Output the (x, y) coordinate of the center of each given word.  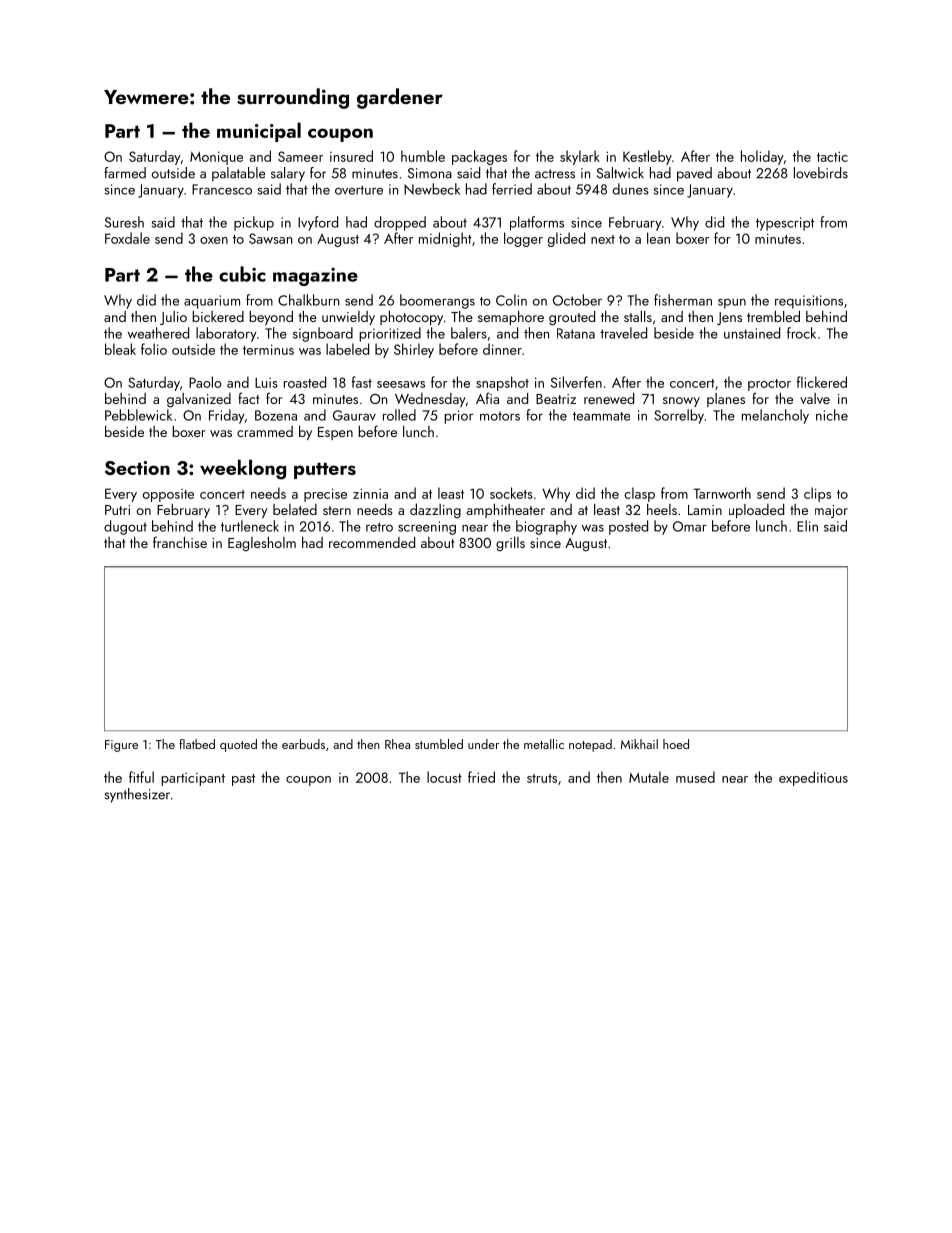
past (243, 780)
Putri (117, 510)
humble (423, 156)
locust (444, 777)
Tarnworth (722, 493)
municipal (259, 132)
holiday (762, 157)
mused (695, 777)
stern (337, 510)
